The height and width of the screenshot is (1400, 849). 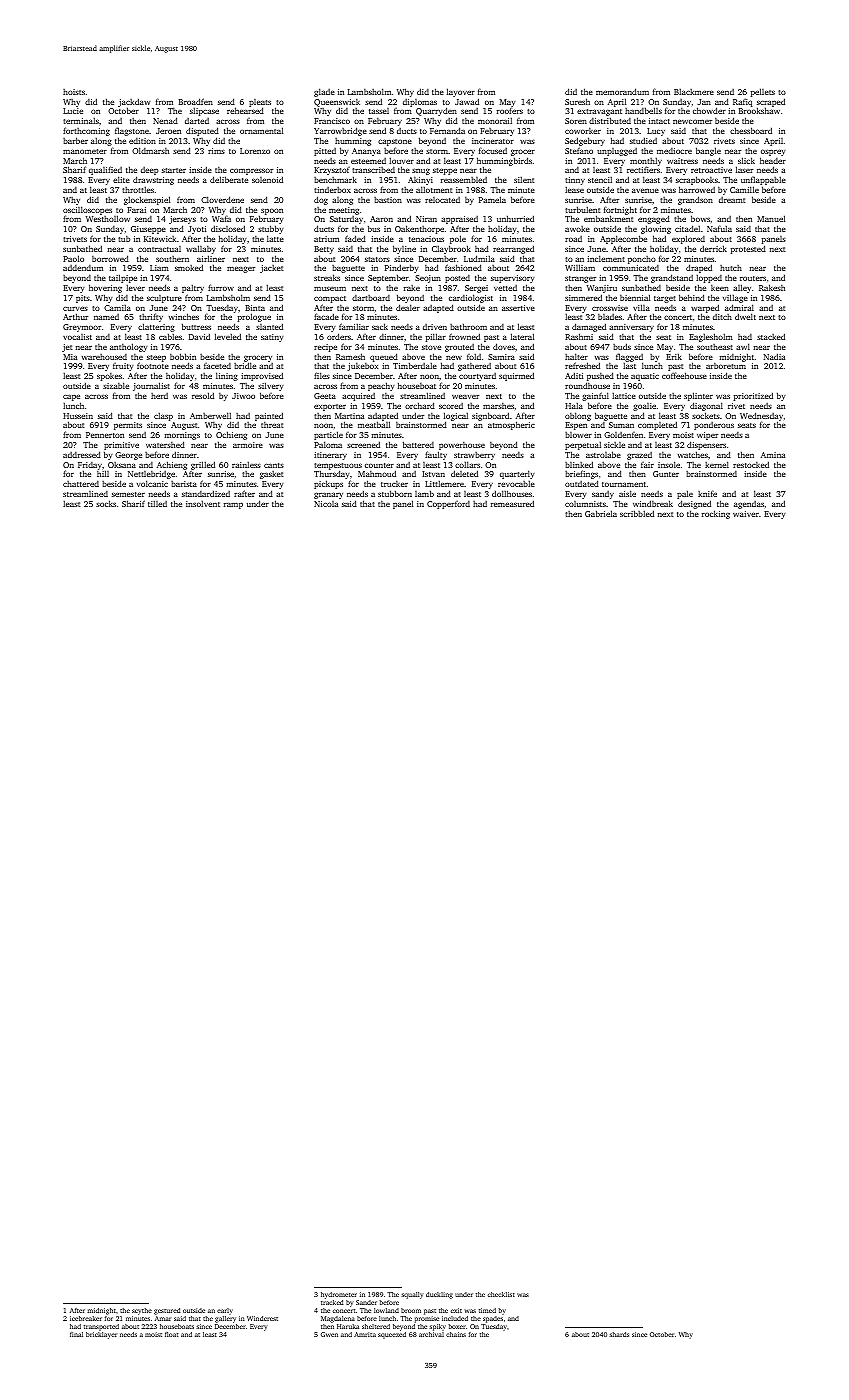 What do you see at coordinates (86, 1318) in the screenshot?
I see `icebreaker` at bounding box center [86, 1318].
